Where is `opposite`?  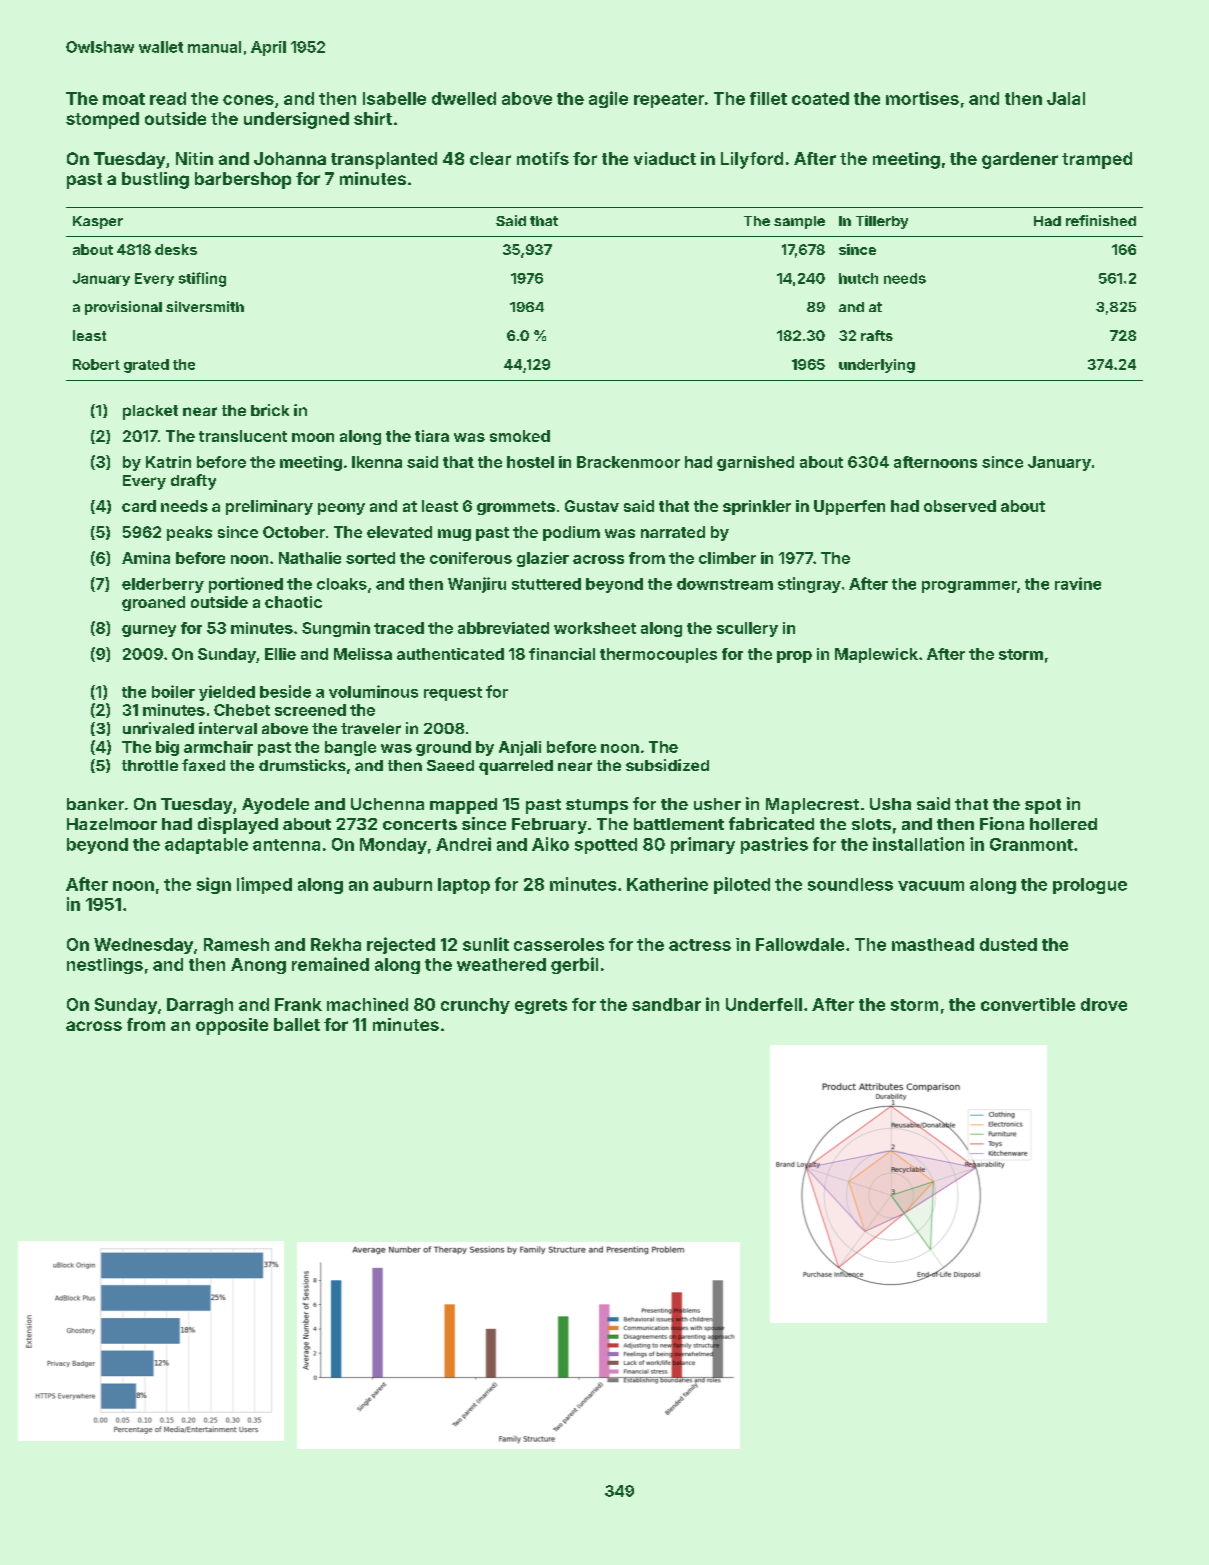
opposite is located at coordinates (232, 1026).
